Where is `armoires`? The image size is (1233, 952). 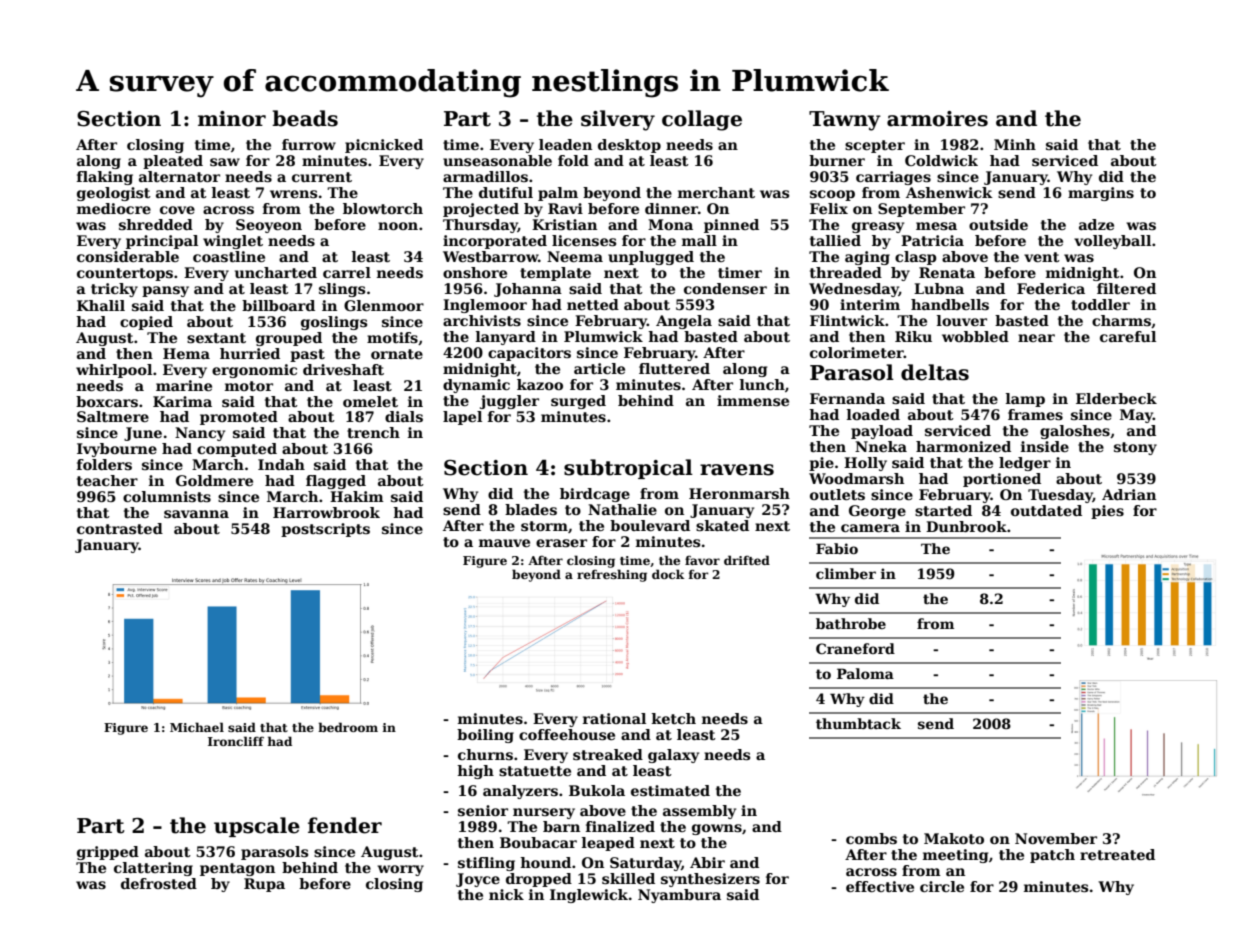 armoires is located at coordinates (937, 119).
